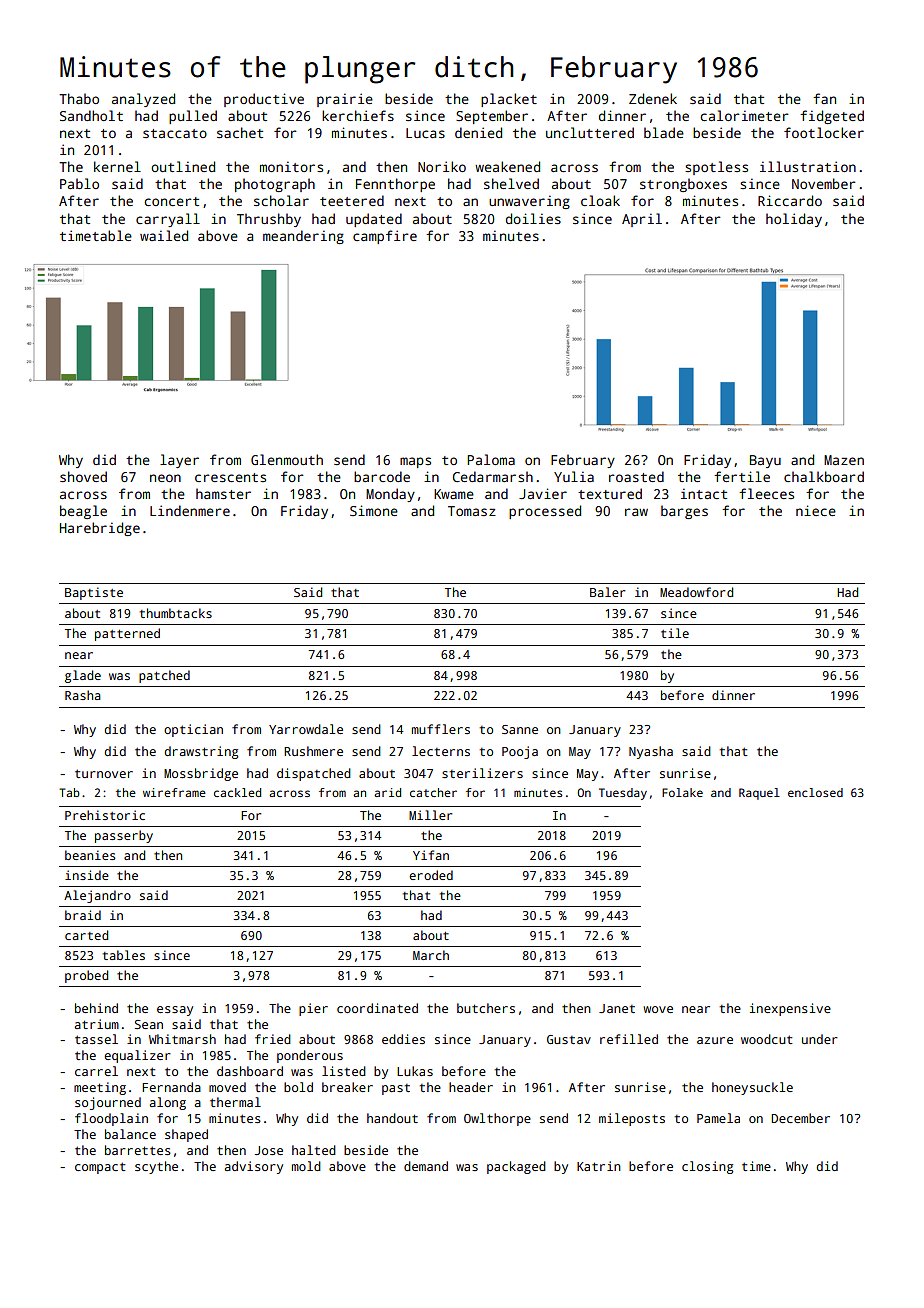 This screenshot has width=924, height=1308. I want to click on barrettes, so click(138, 1150).
